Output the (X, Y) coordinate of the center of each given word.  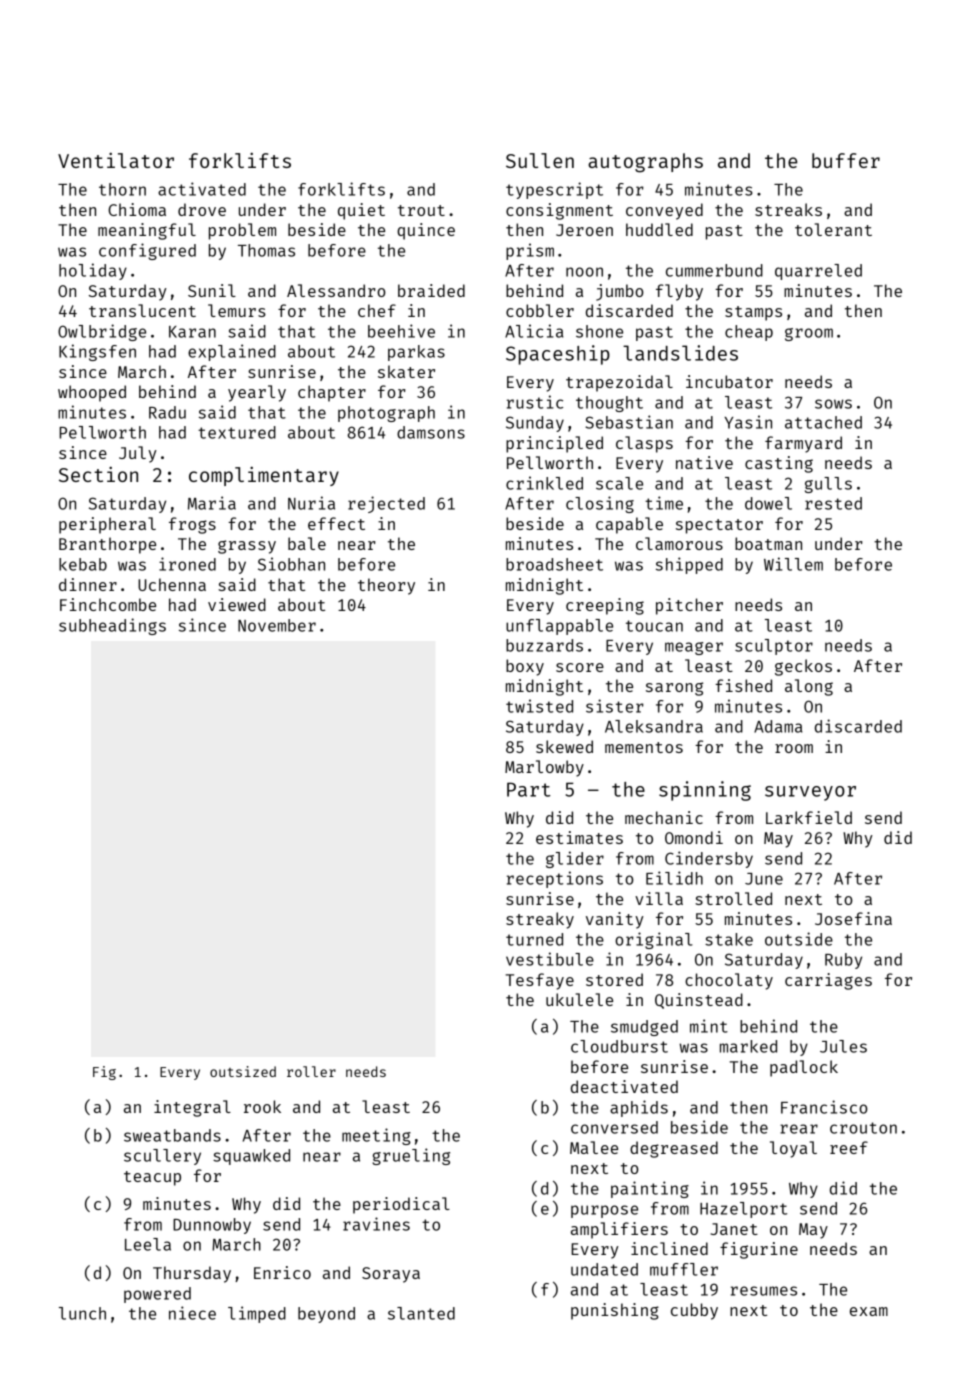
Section (98, 474)
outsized (243, 1071)
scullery (162, 1157)
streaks (788, 209)
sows (833, 404)
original (654, 940)
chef (377, 310)
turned (534, 939)
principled (554, 444)
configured (147, 251)
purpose (604, 1211)
